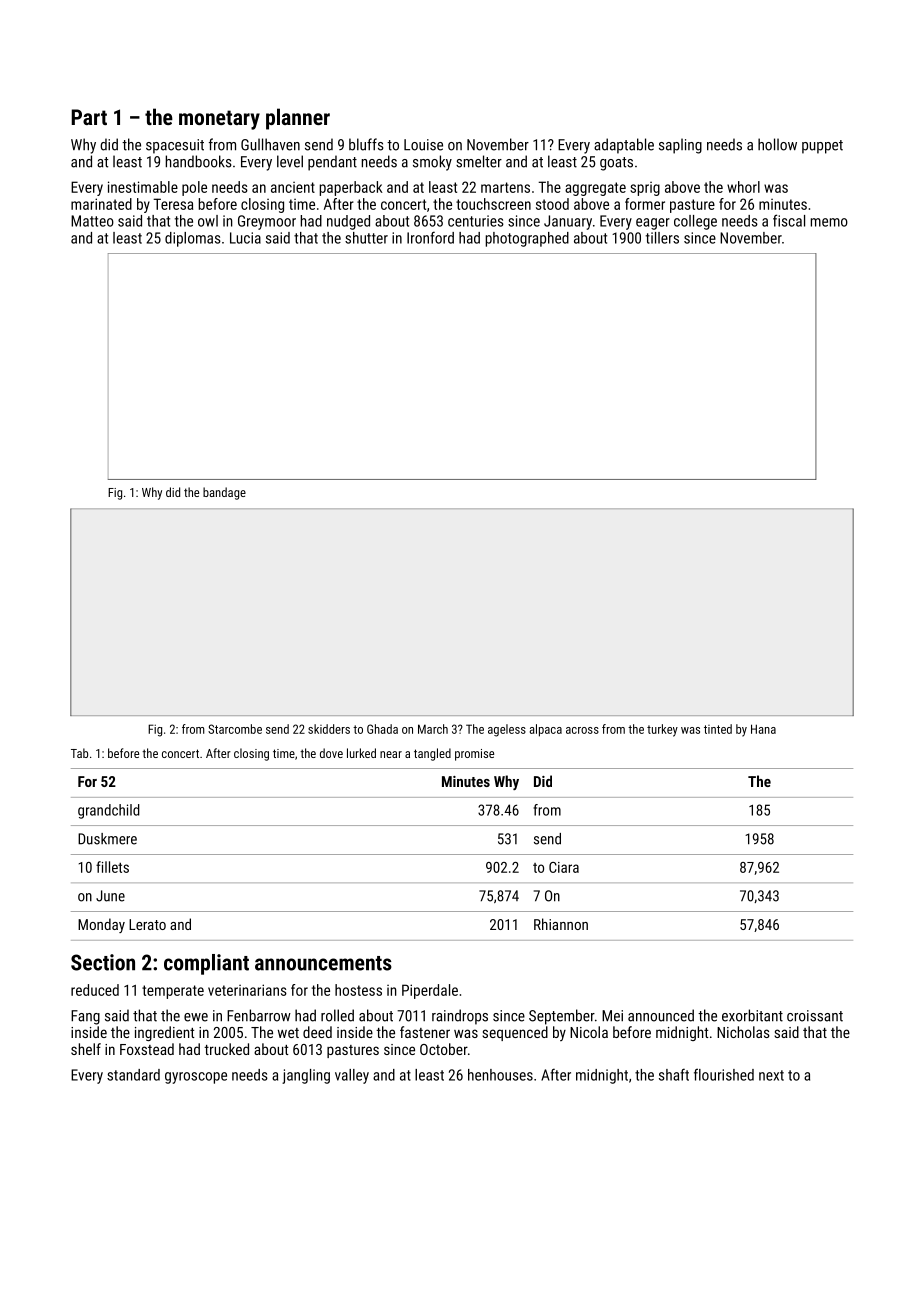 Image resolution: width=924 pixels, height=1308 pixels. What do you see at coordinates (582, 730) in the page?
I see `across` at bounding box center [582, 730].
